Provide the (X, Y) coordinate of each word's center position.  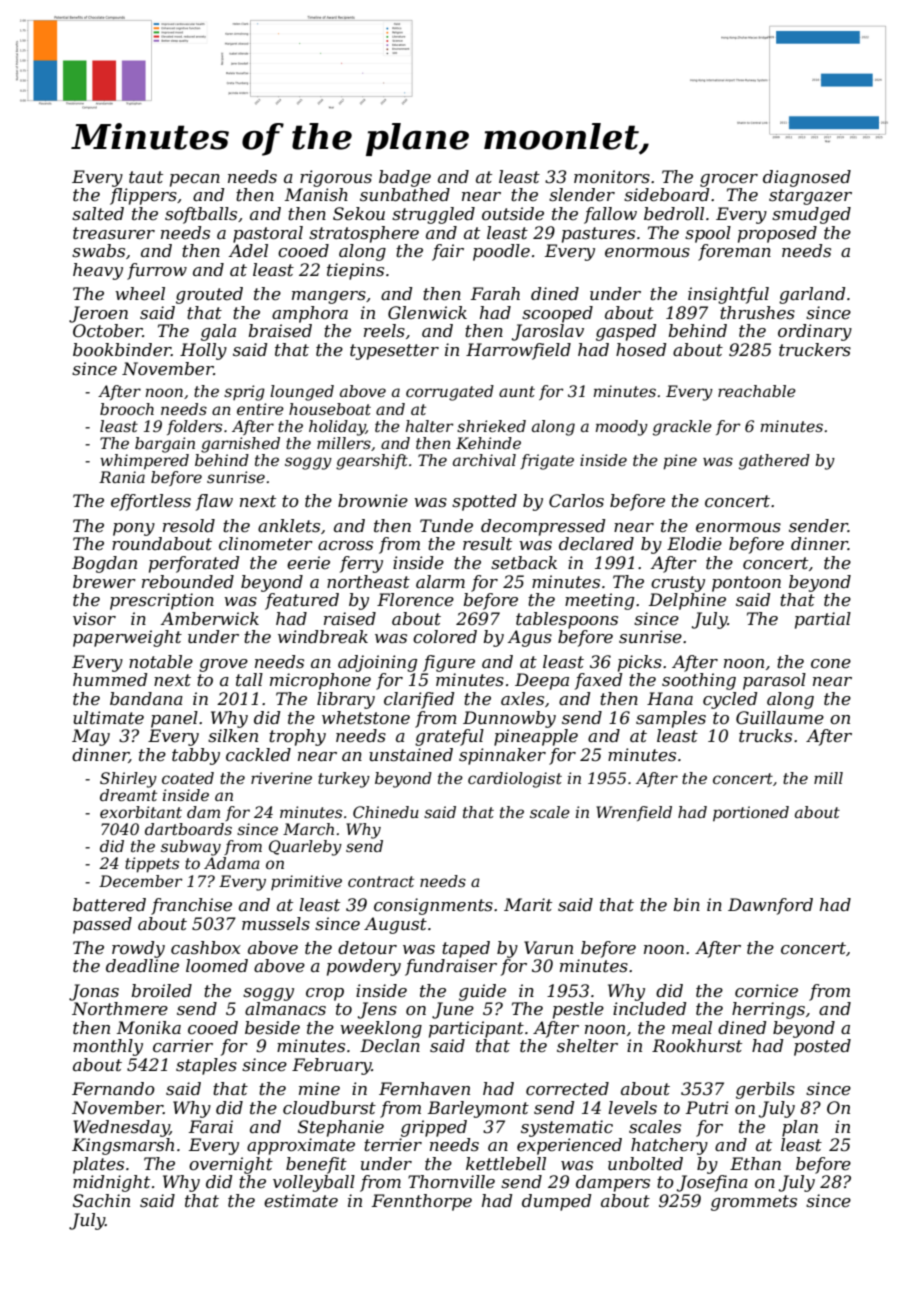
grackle (682, 428)
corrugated (450, 393)
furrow (157, 271)
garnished (240, 445)
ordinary (815, 332)
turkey (344, 780)
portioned (751, 814)
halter (430, 426)
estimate (301, 1200)
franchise (191, 906)
